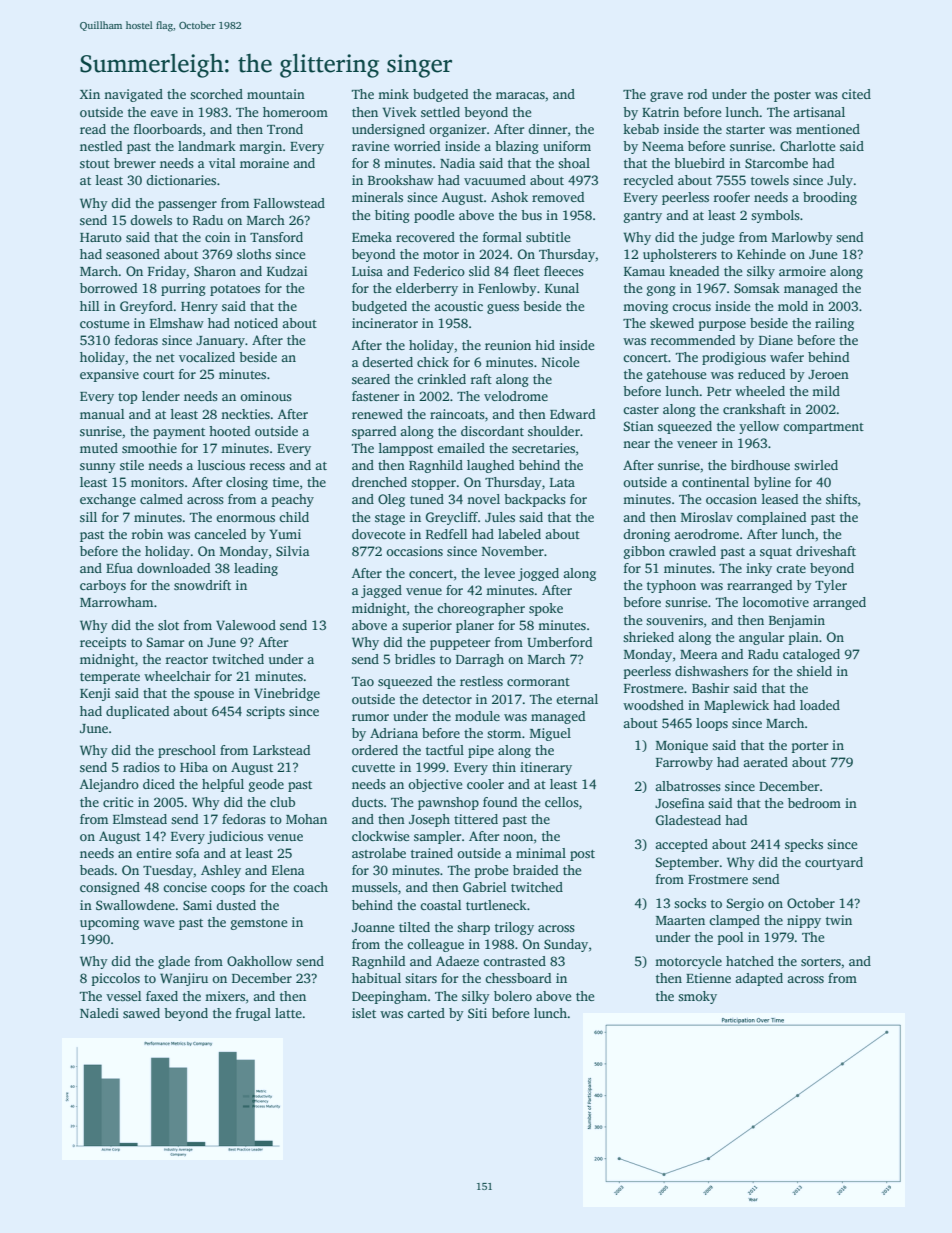  What do you see at coordinates (736, 706) in the page?
I see `Maplewick` at bounding box center [736, 706].
